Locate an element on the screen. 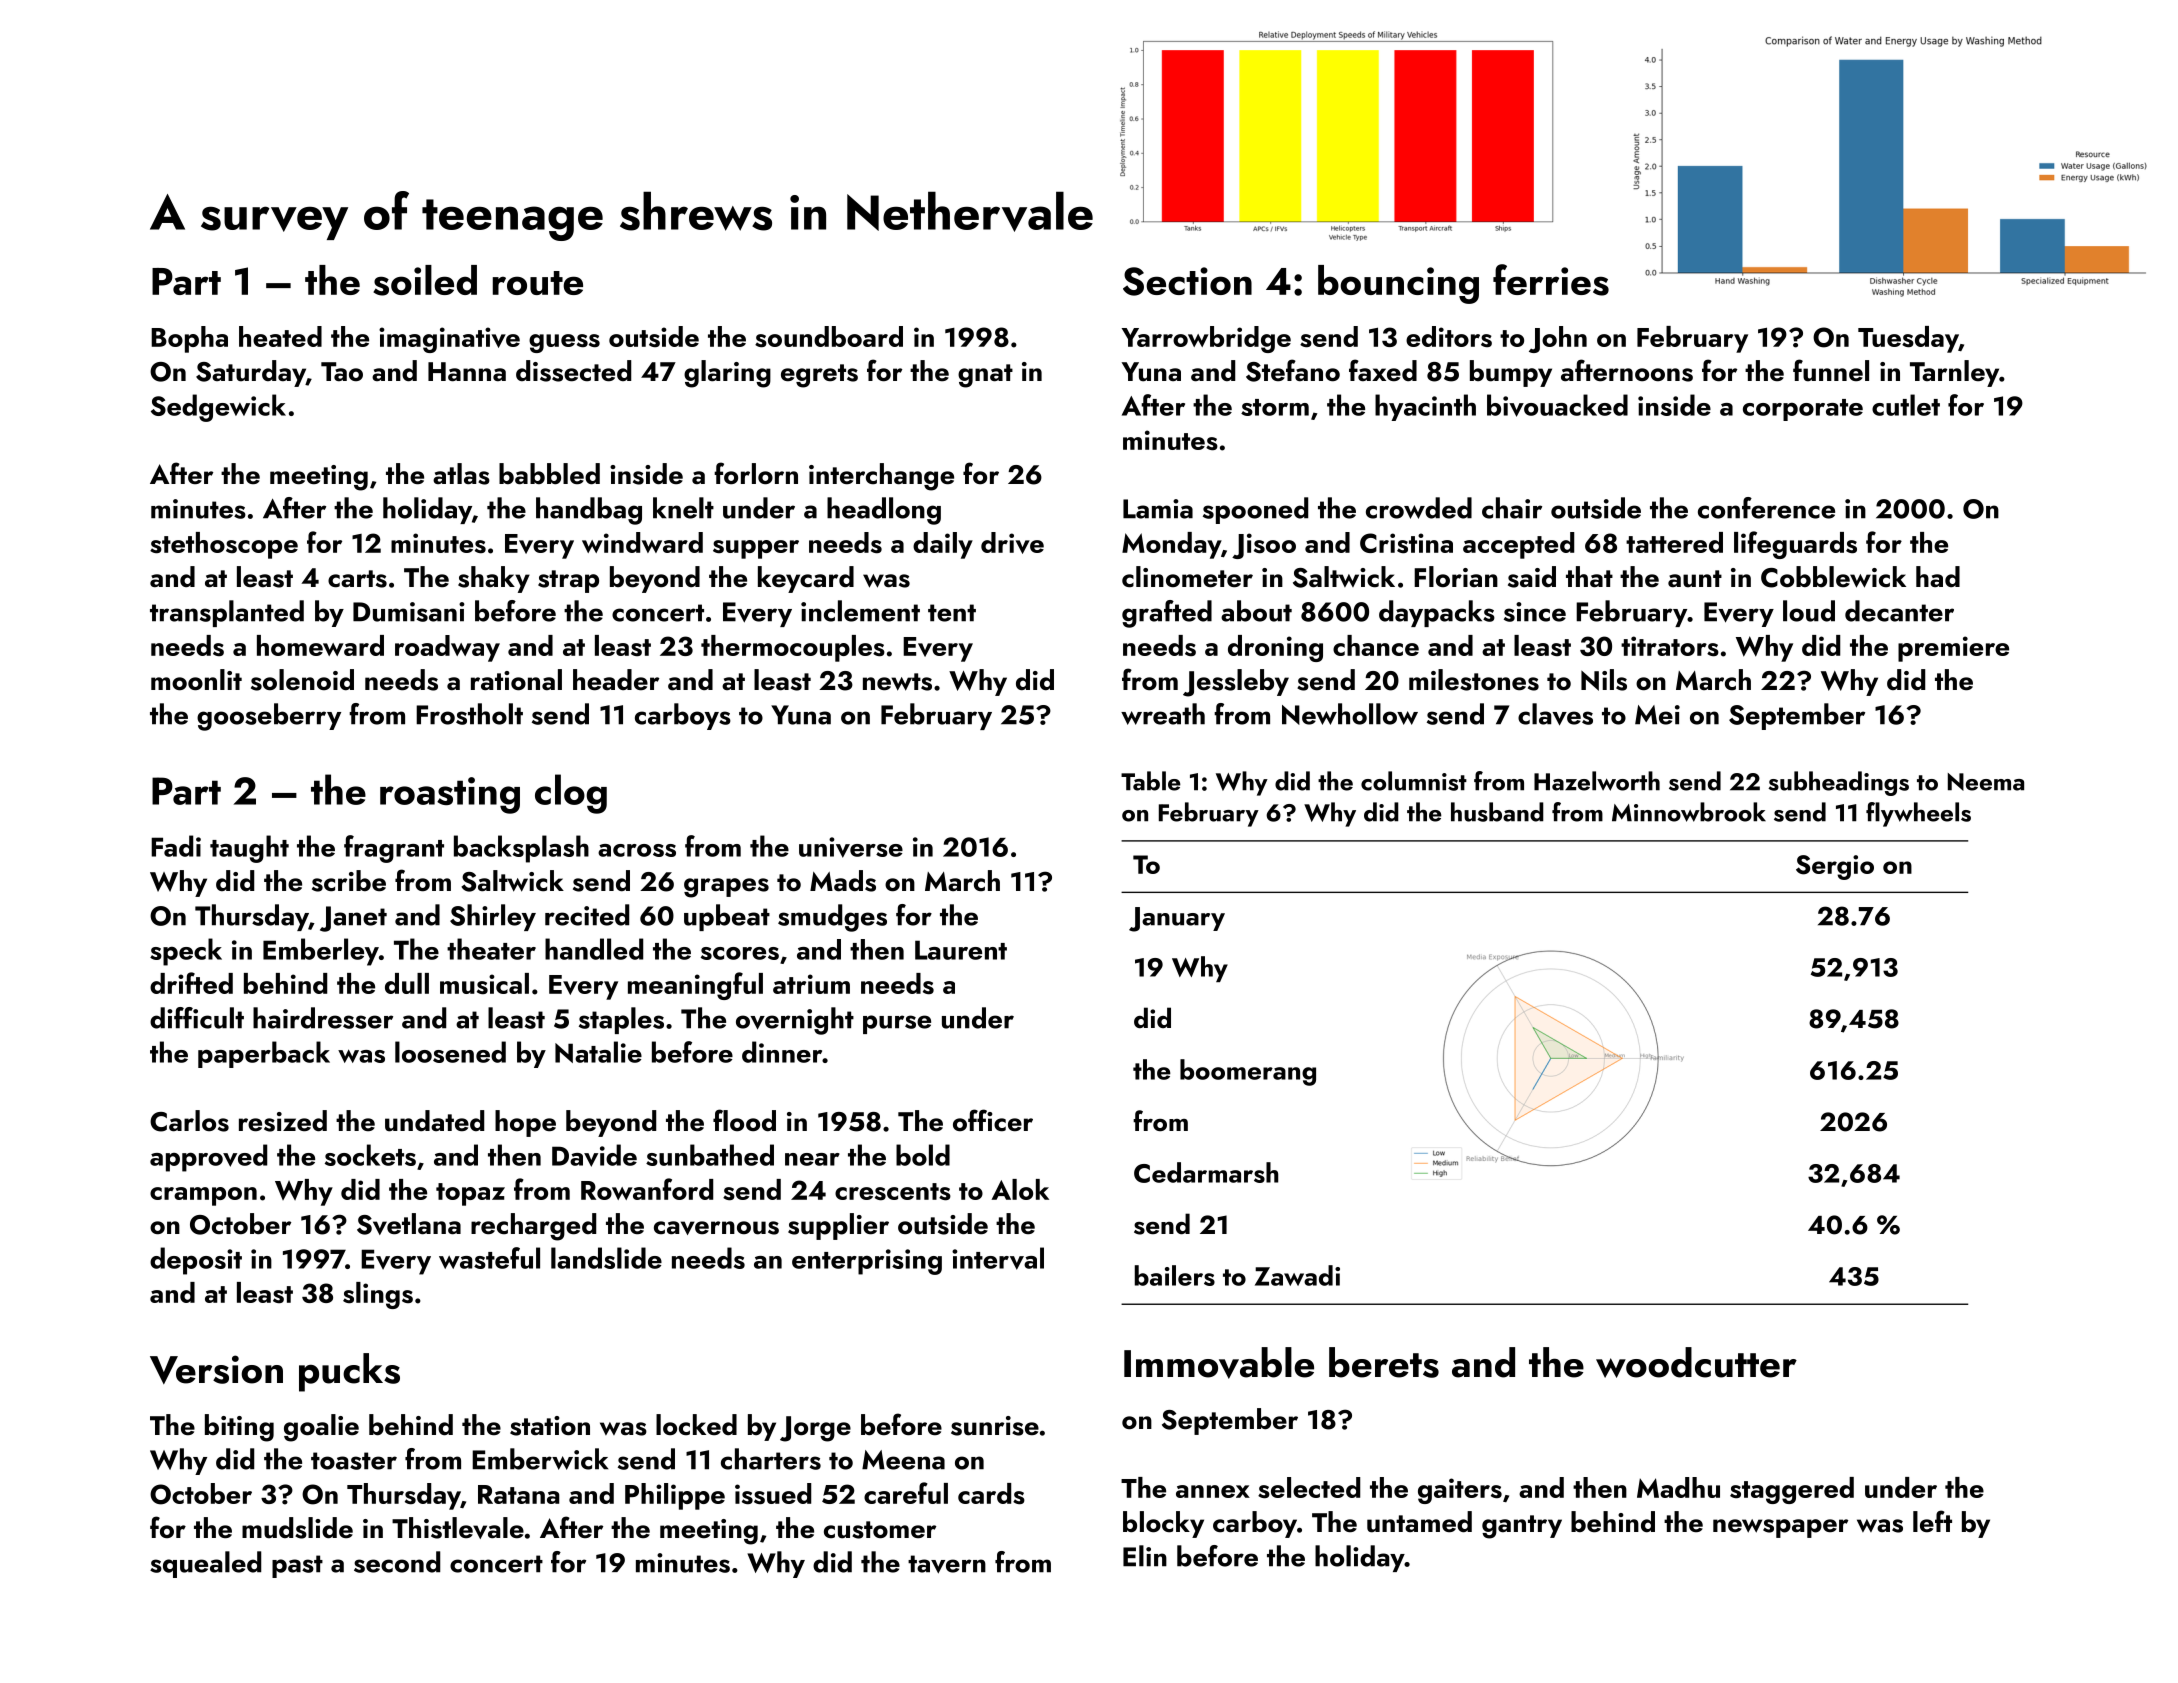 The height and width of the screenshot is (1683, 2178). soiled is located at coordinates (425, 280).
